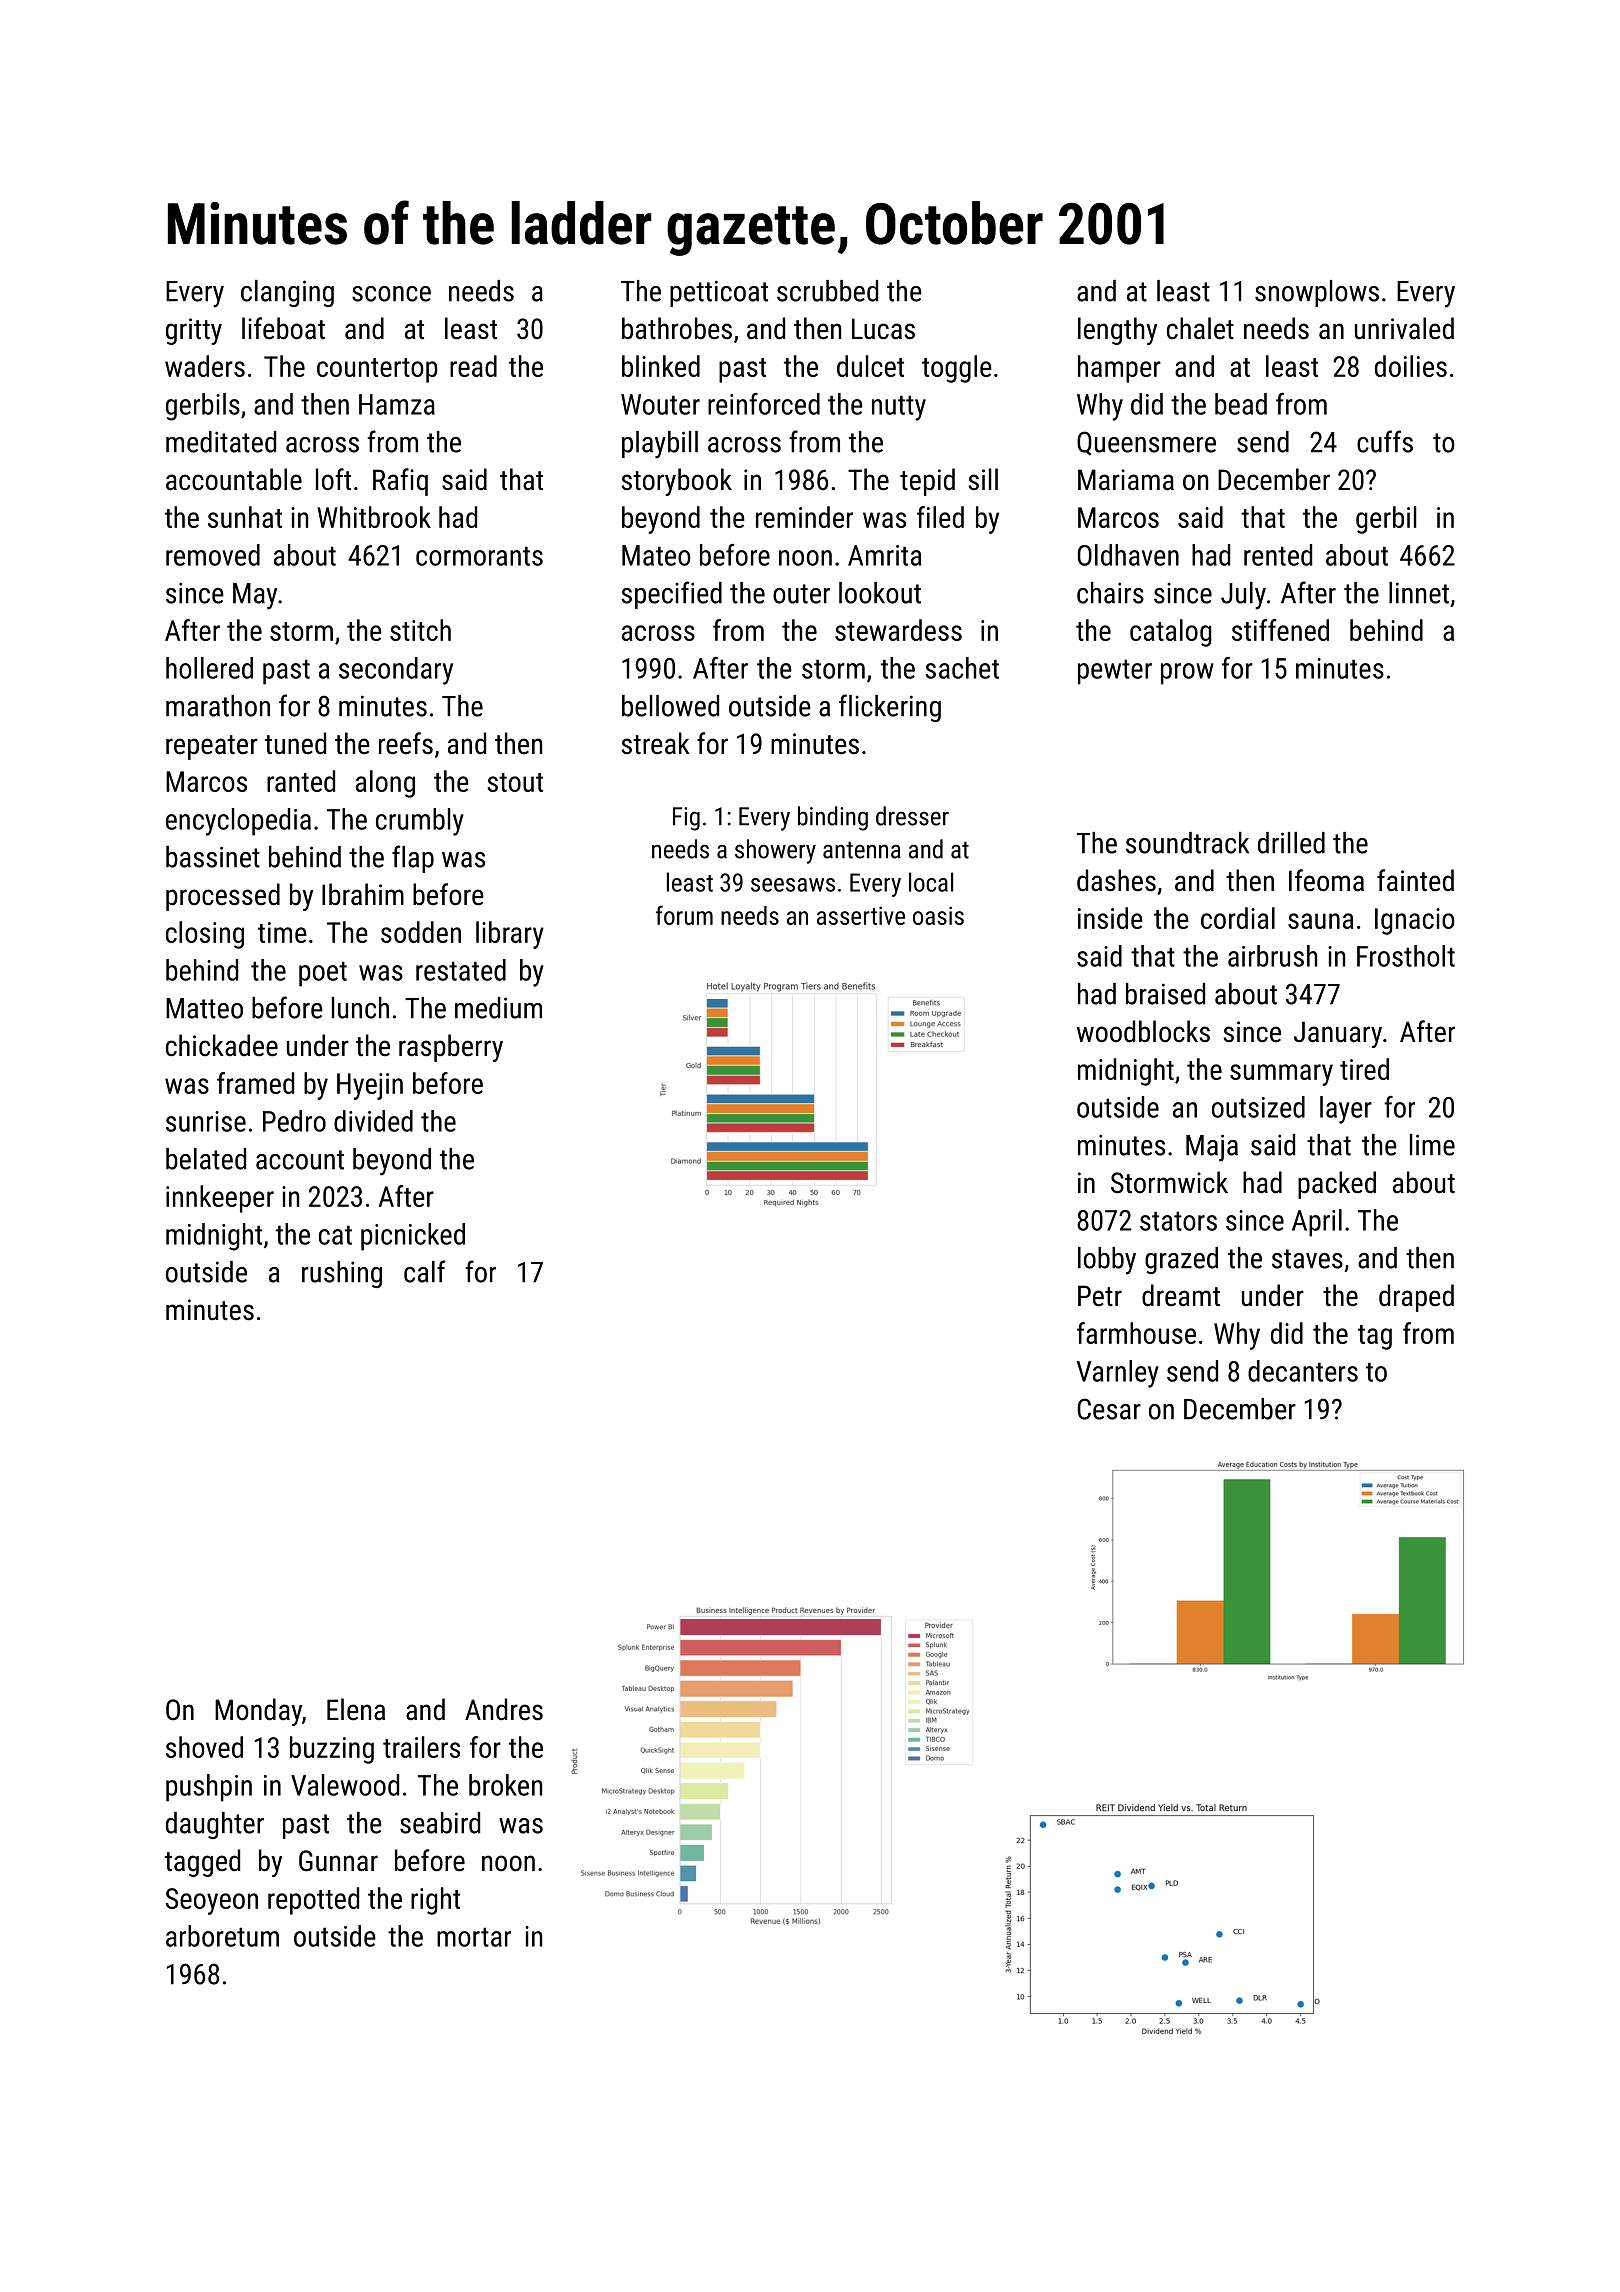 This page has height=2292, width=1620. Describe the element at coordinates (1303, 1371) in the page. I see `decanters` at that location.
